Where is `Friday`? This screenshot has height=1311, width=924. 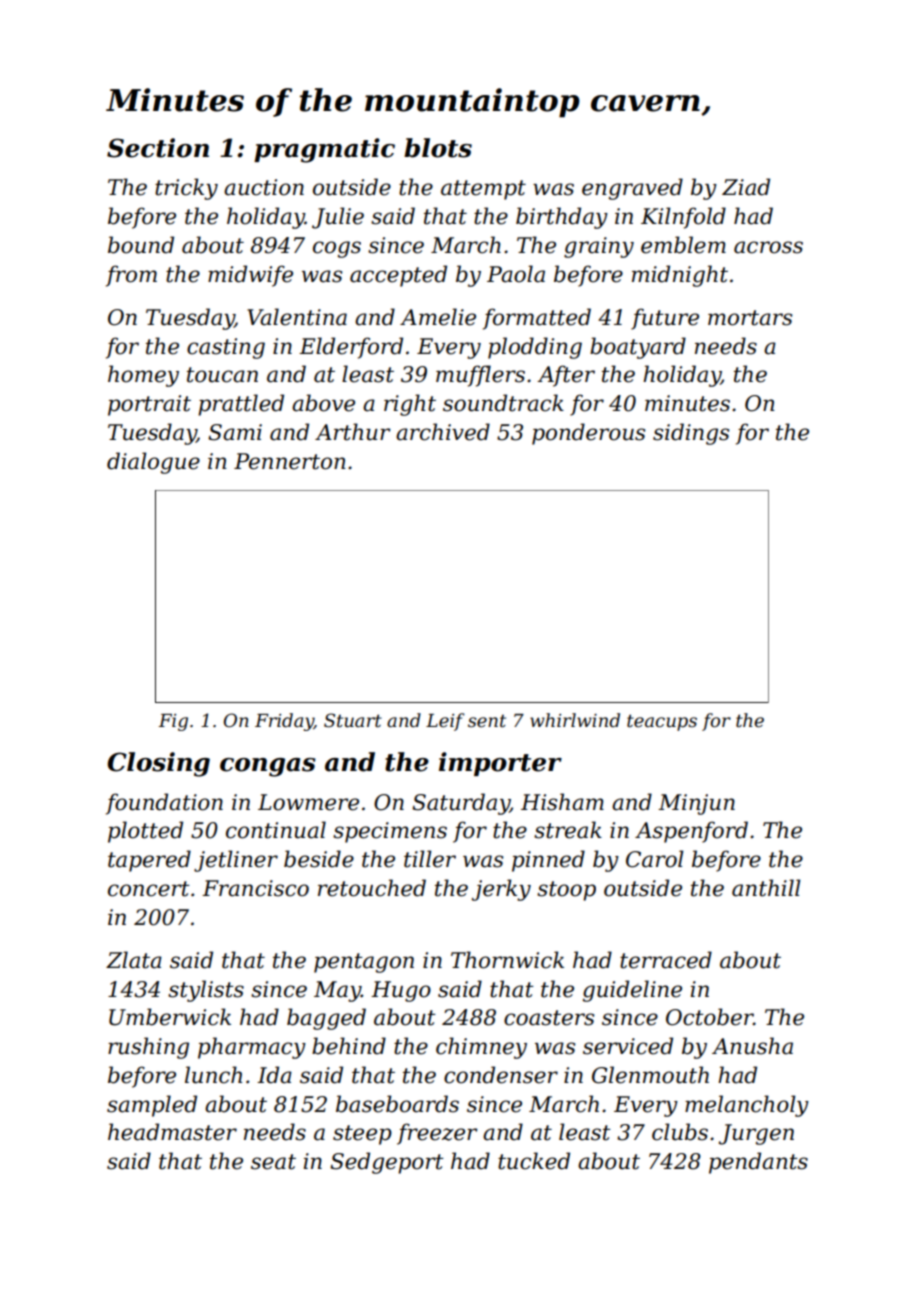 Friday is located at coordinates (284, 722).
